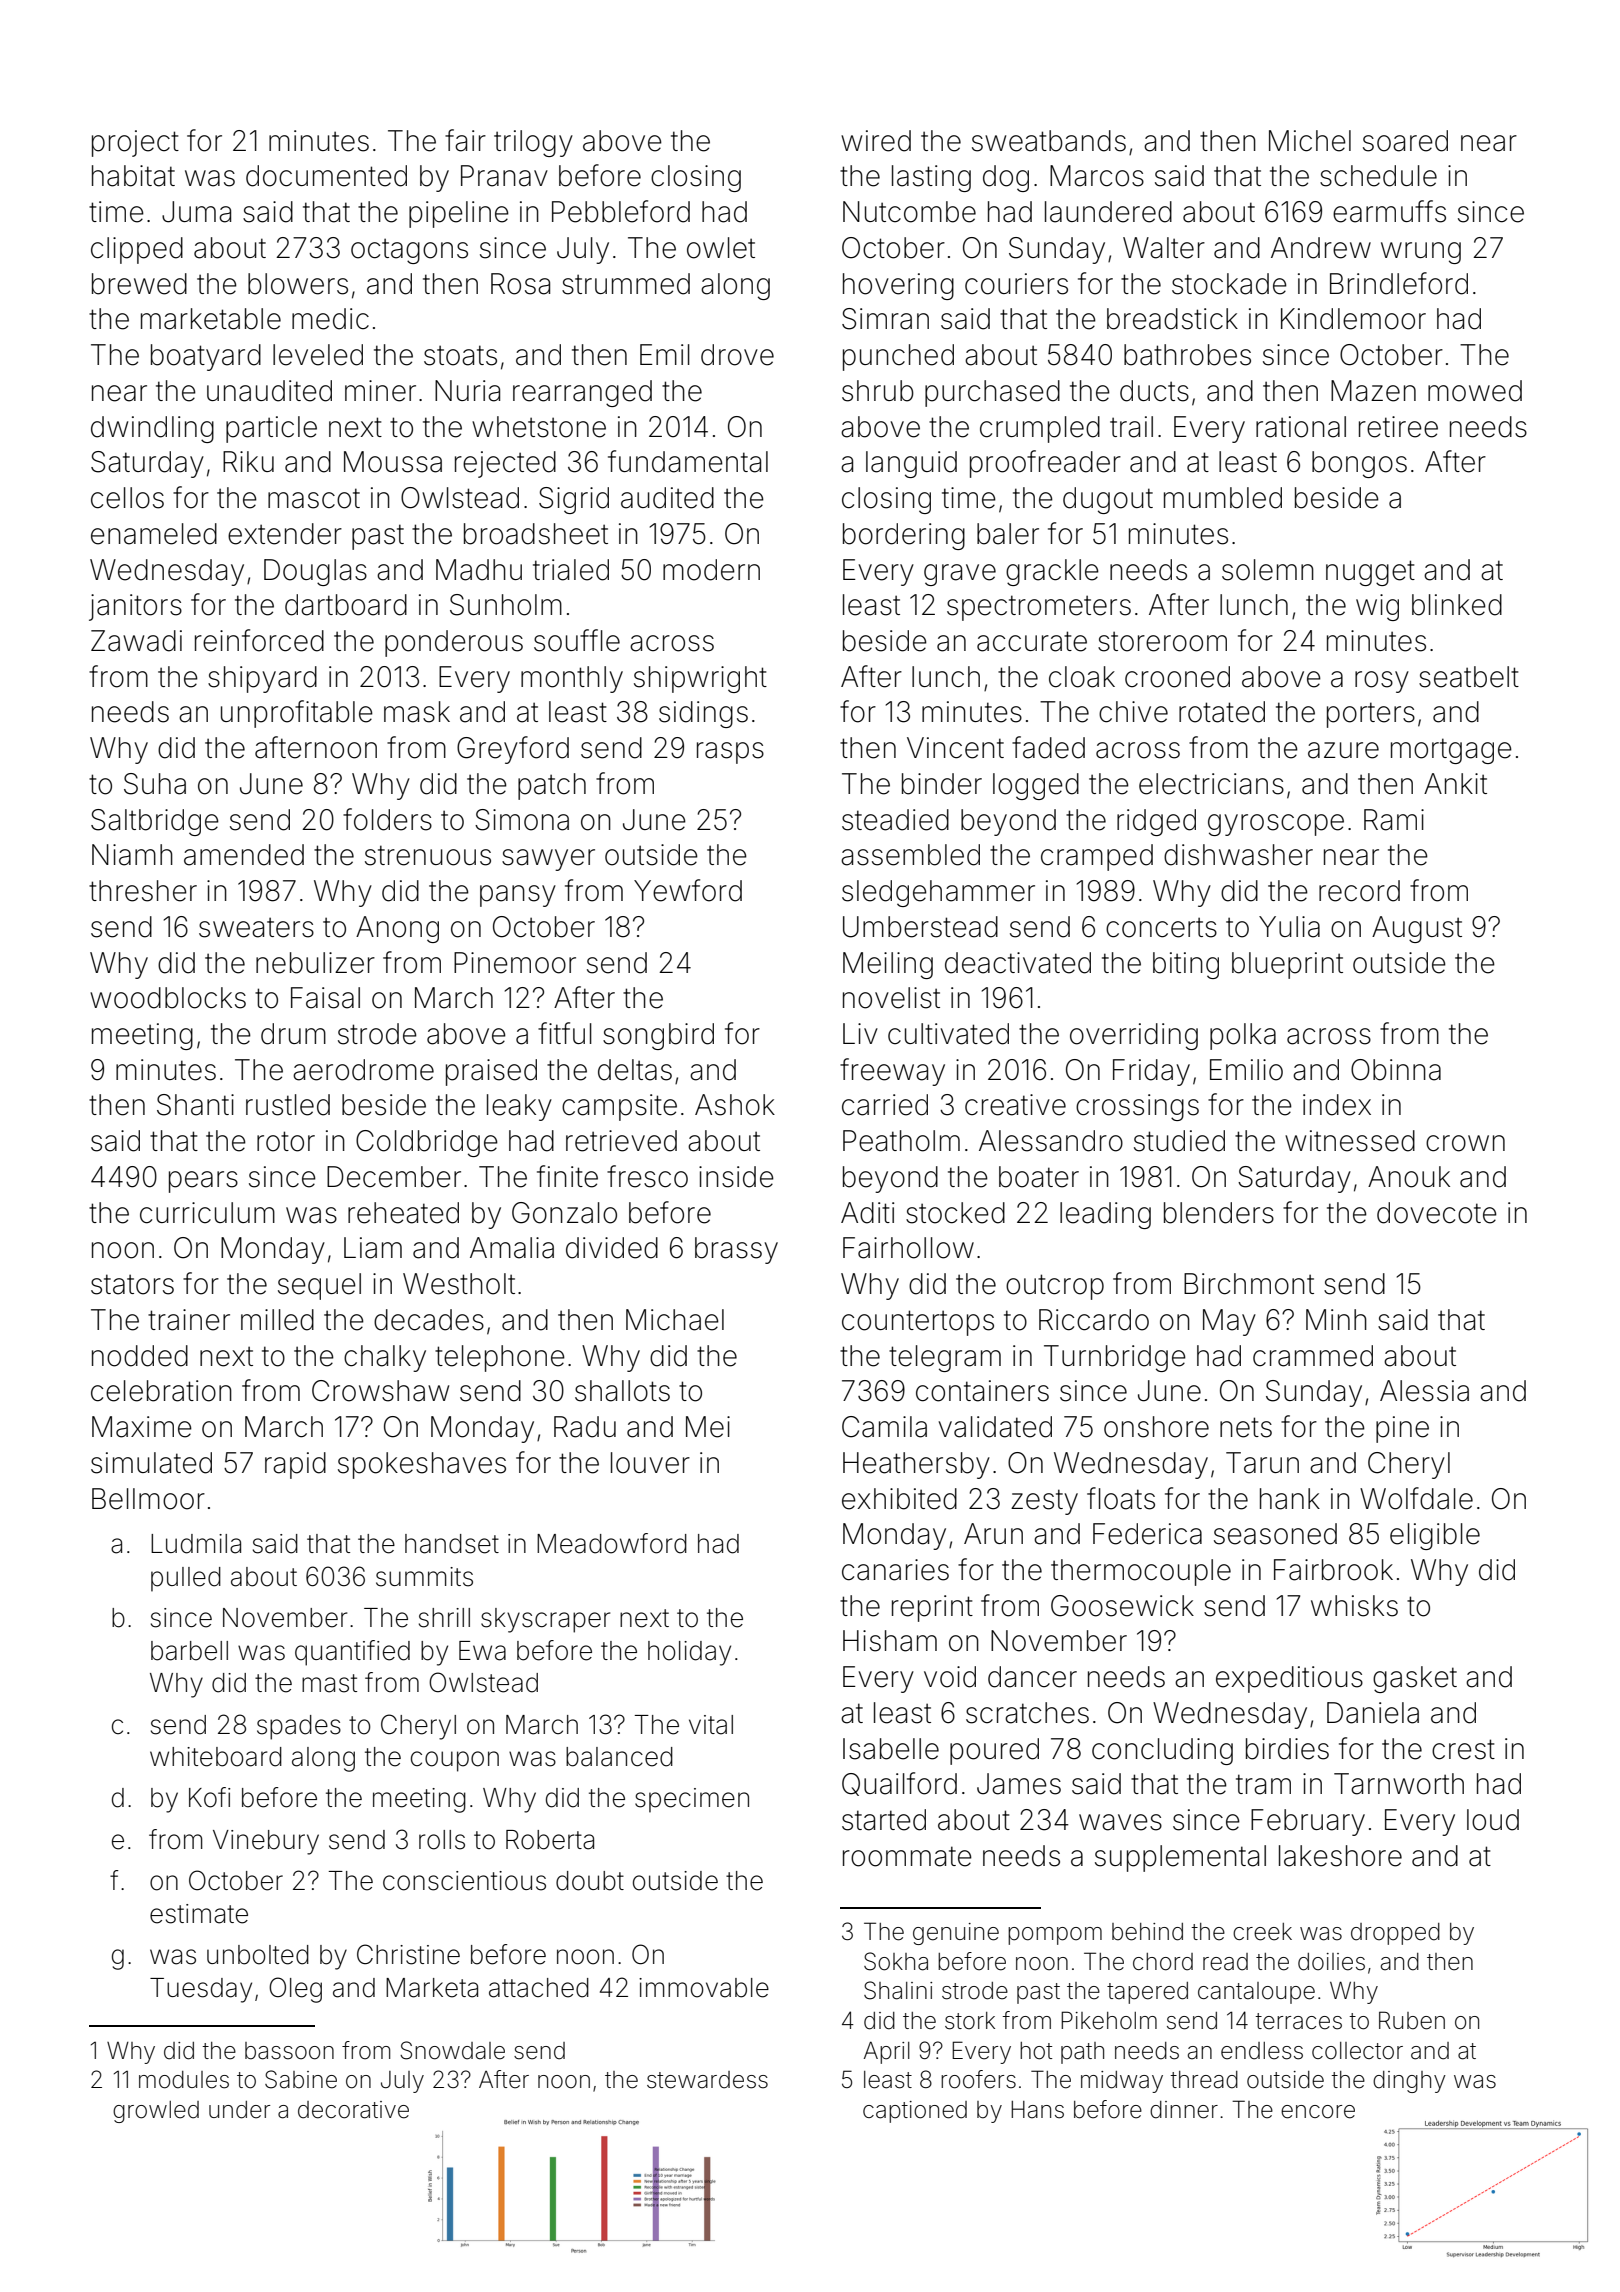 The width and height of the screenshot is (1620, 2292). I want to click on chalky, so click(385, 1358).
